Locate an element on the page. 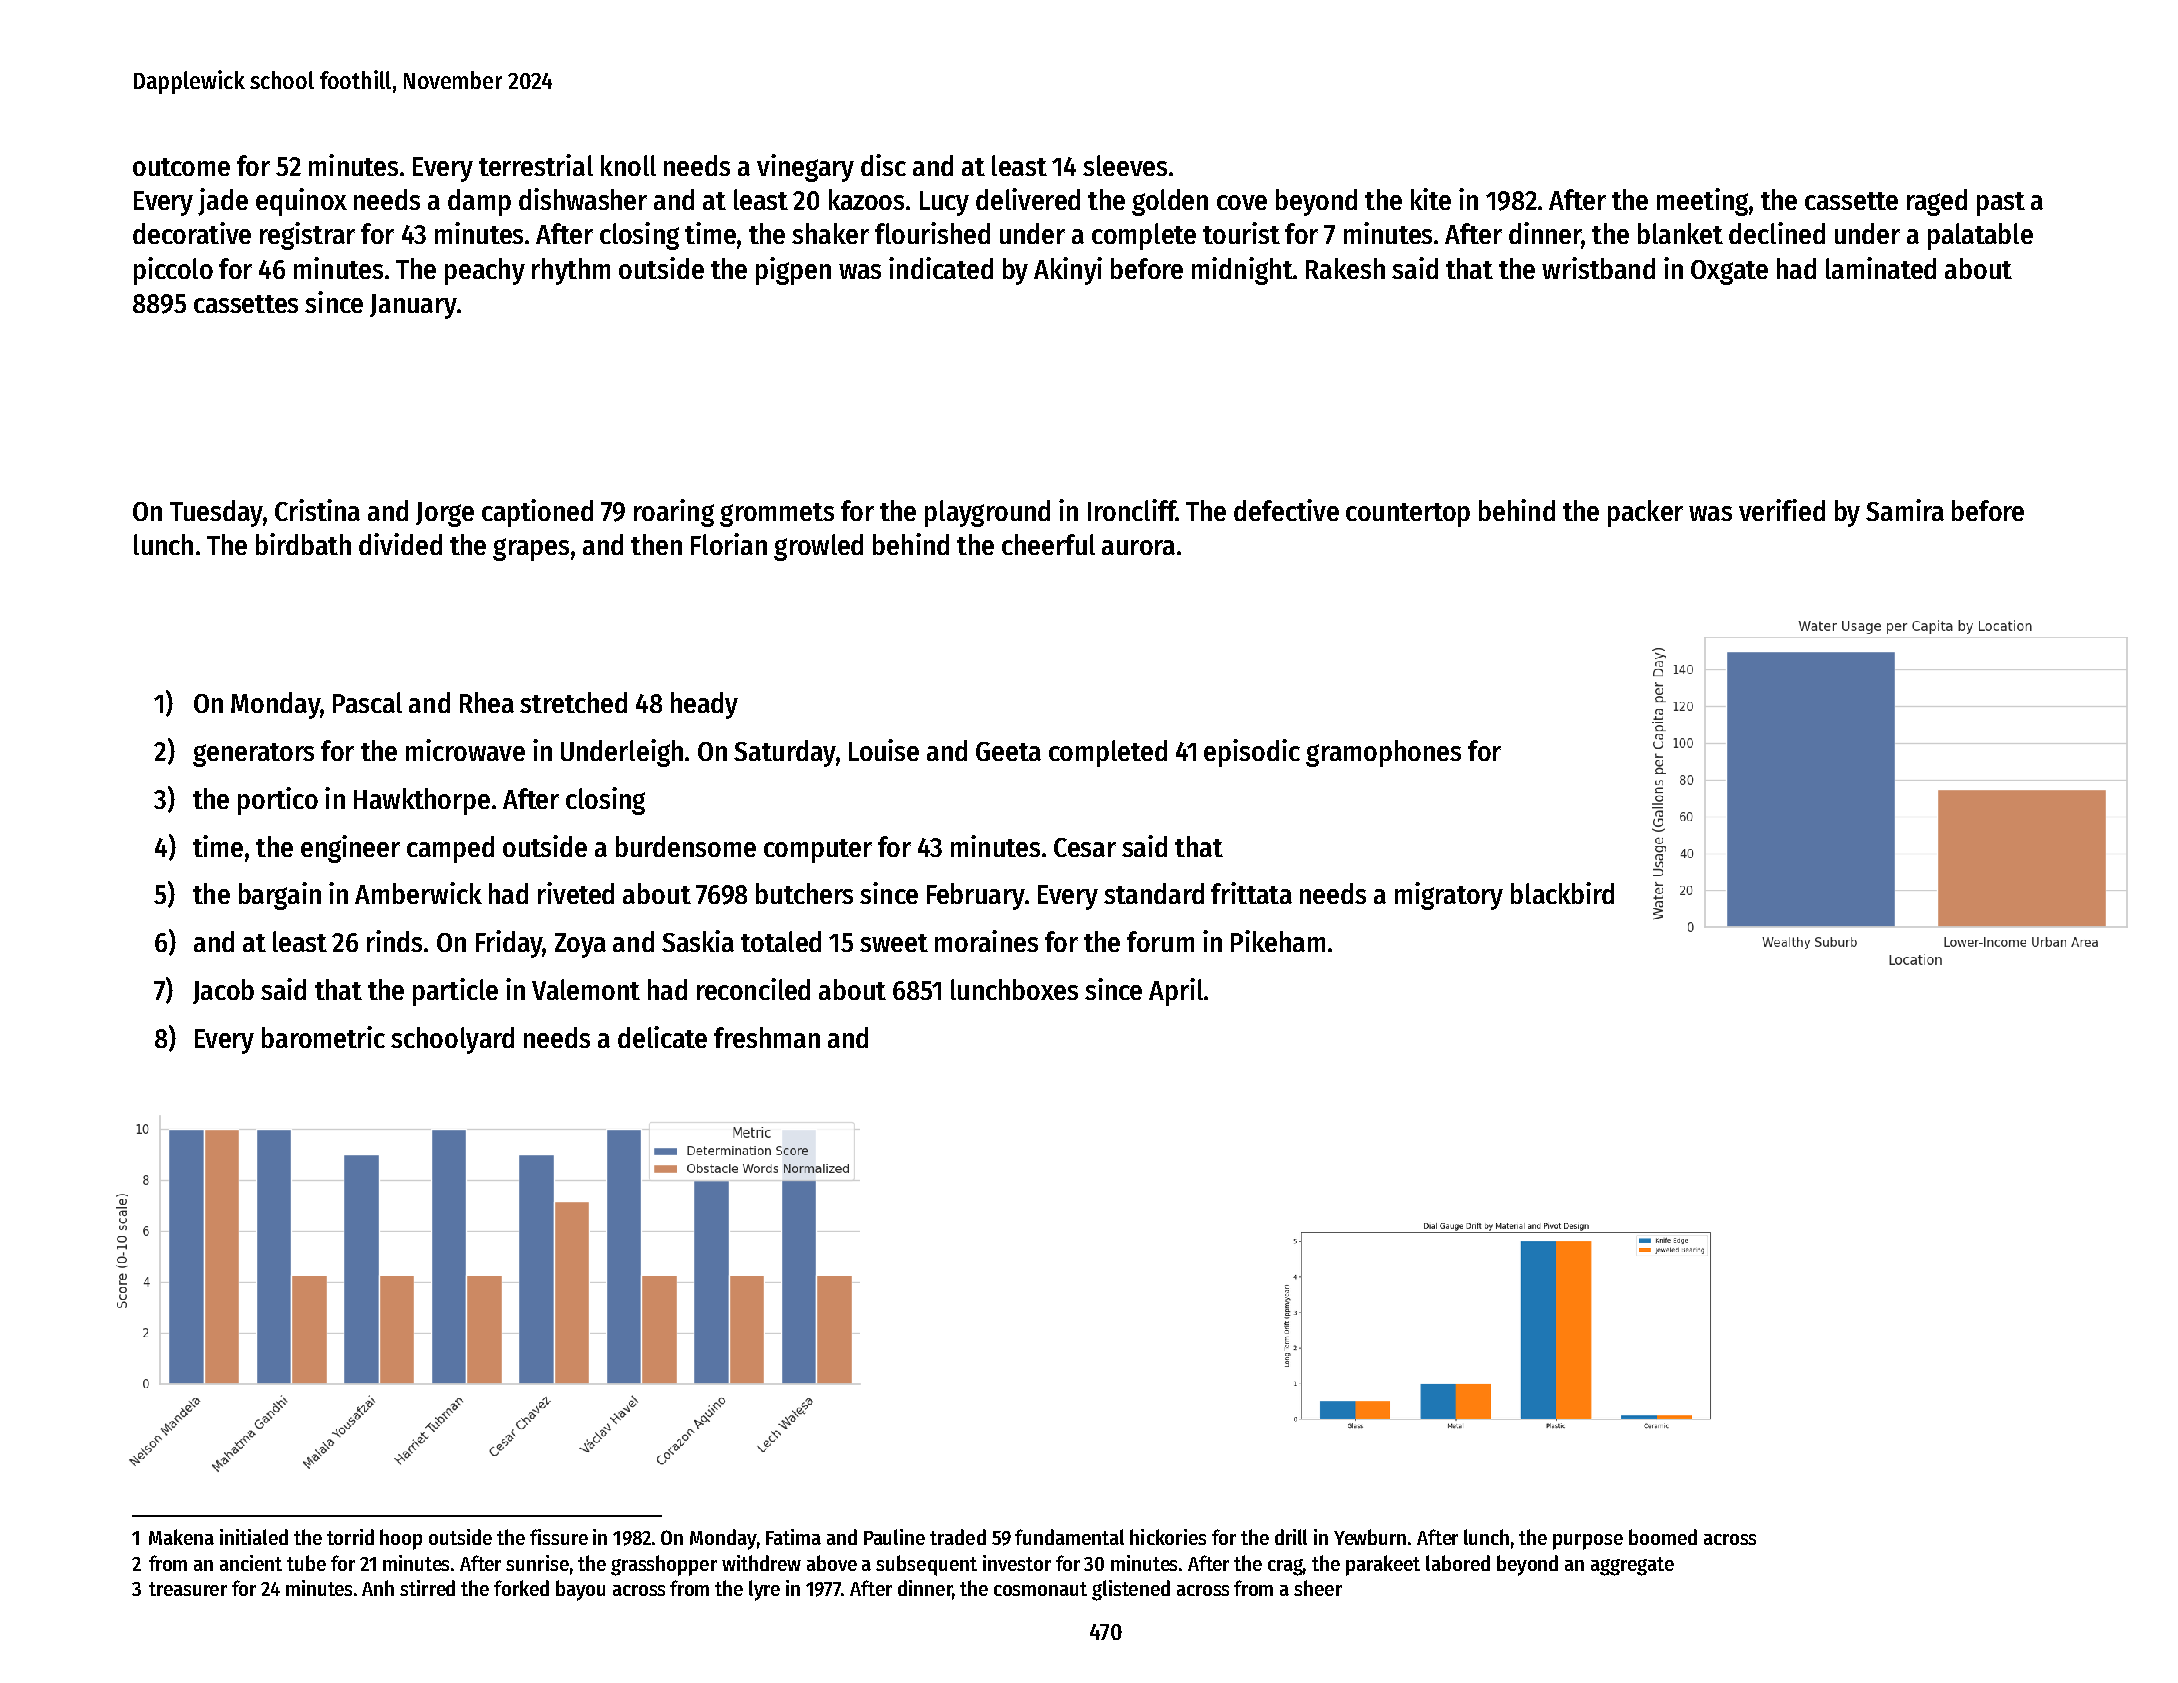 The image size is (2178, 1683). outcome is located at coordinates (181, 167).
